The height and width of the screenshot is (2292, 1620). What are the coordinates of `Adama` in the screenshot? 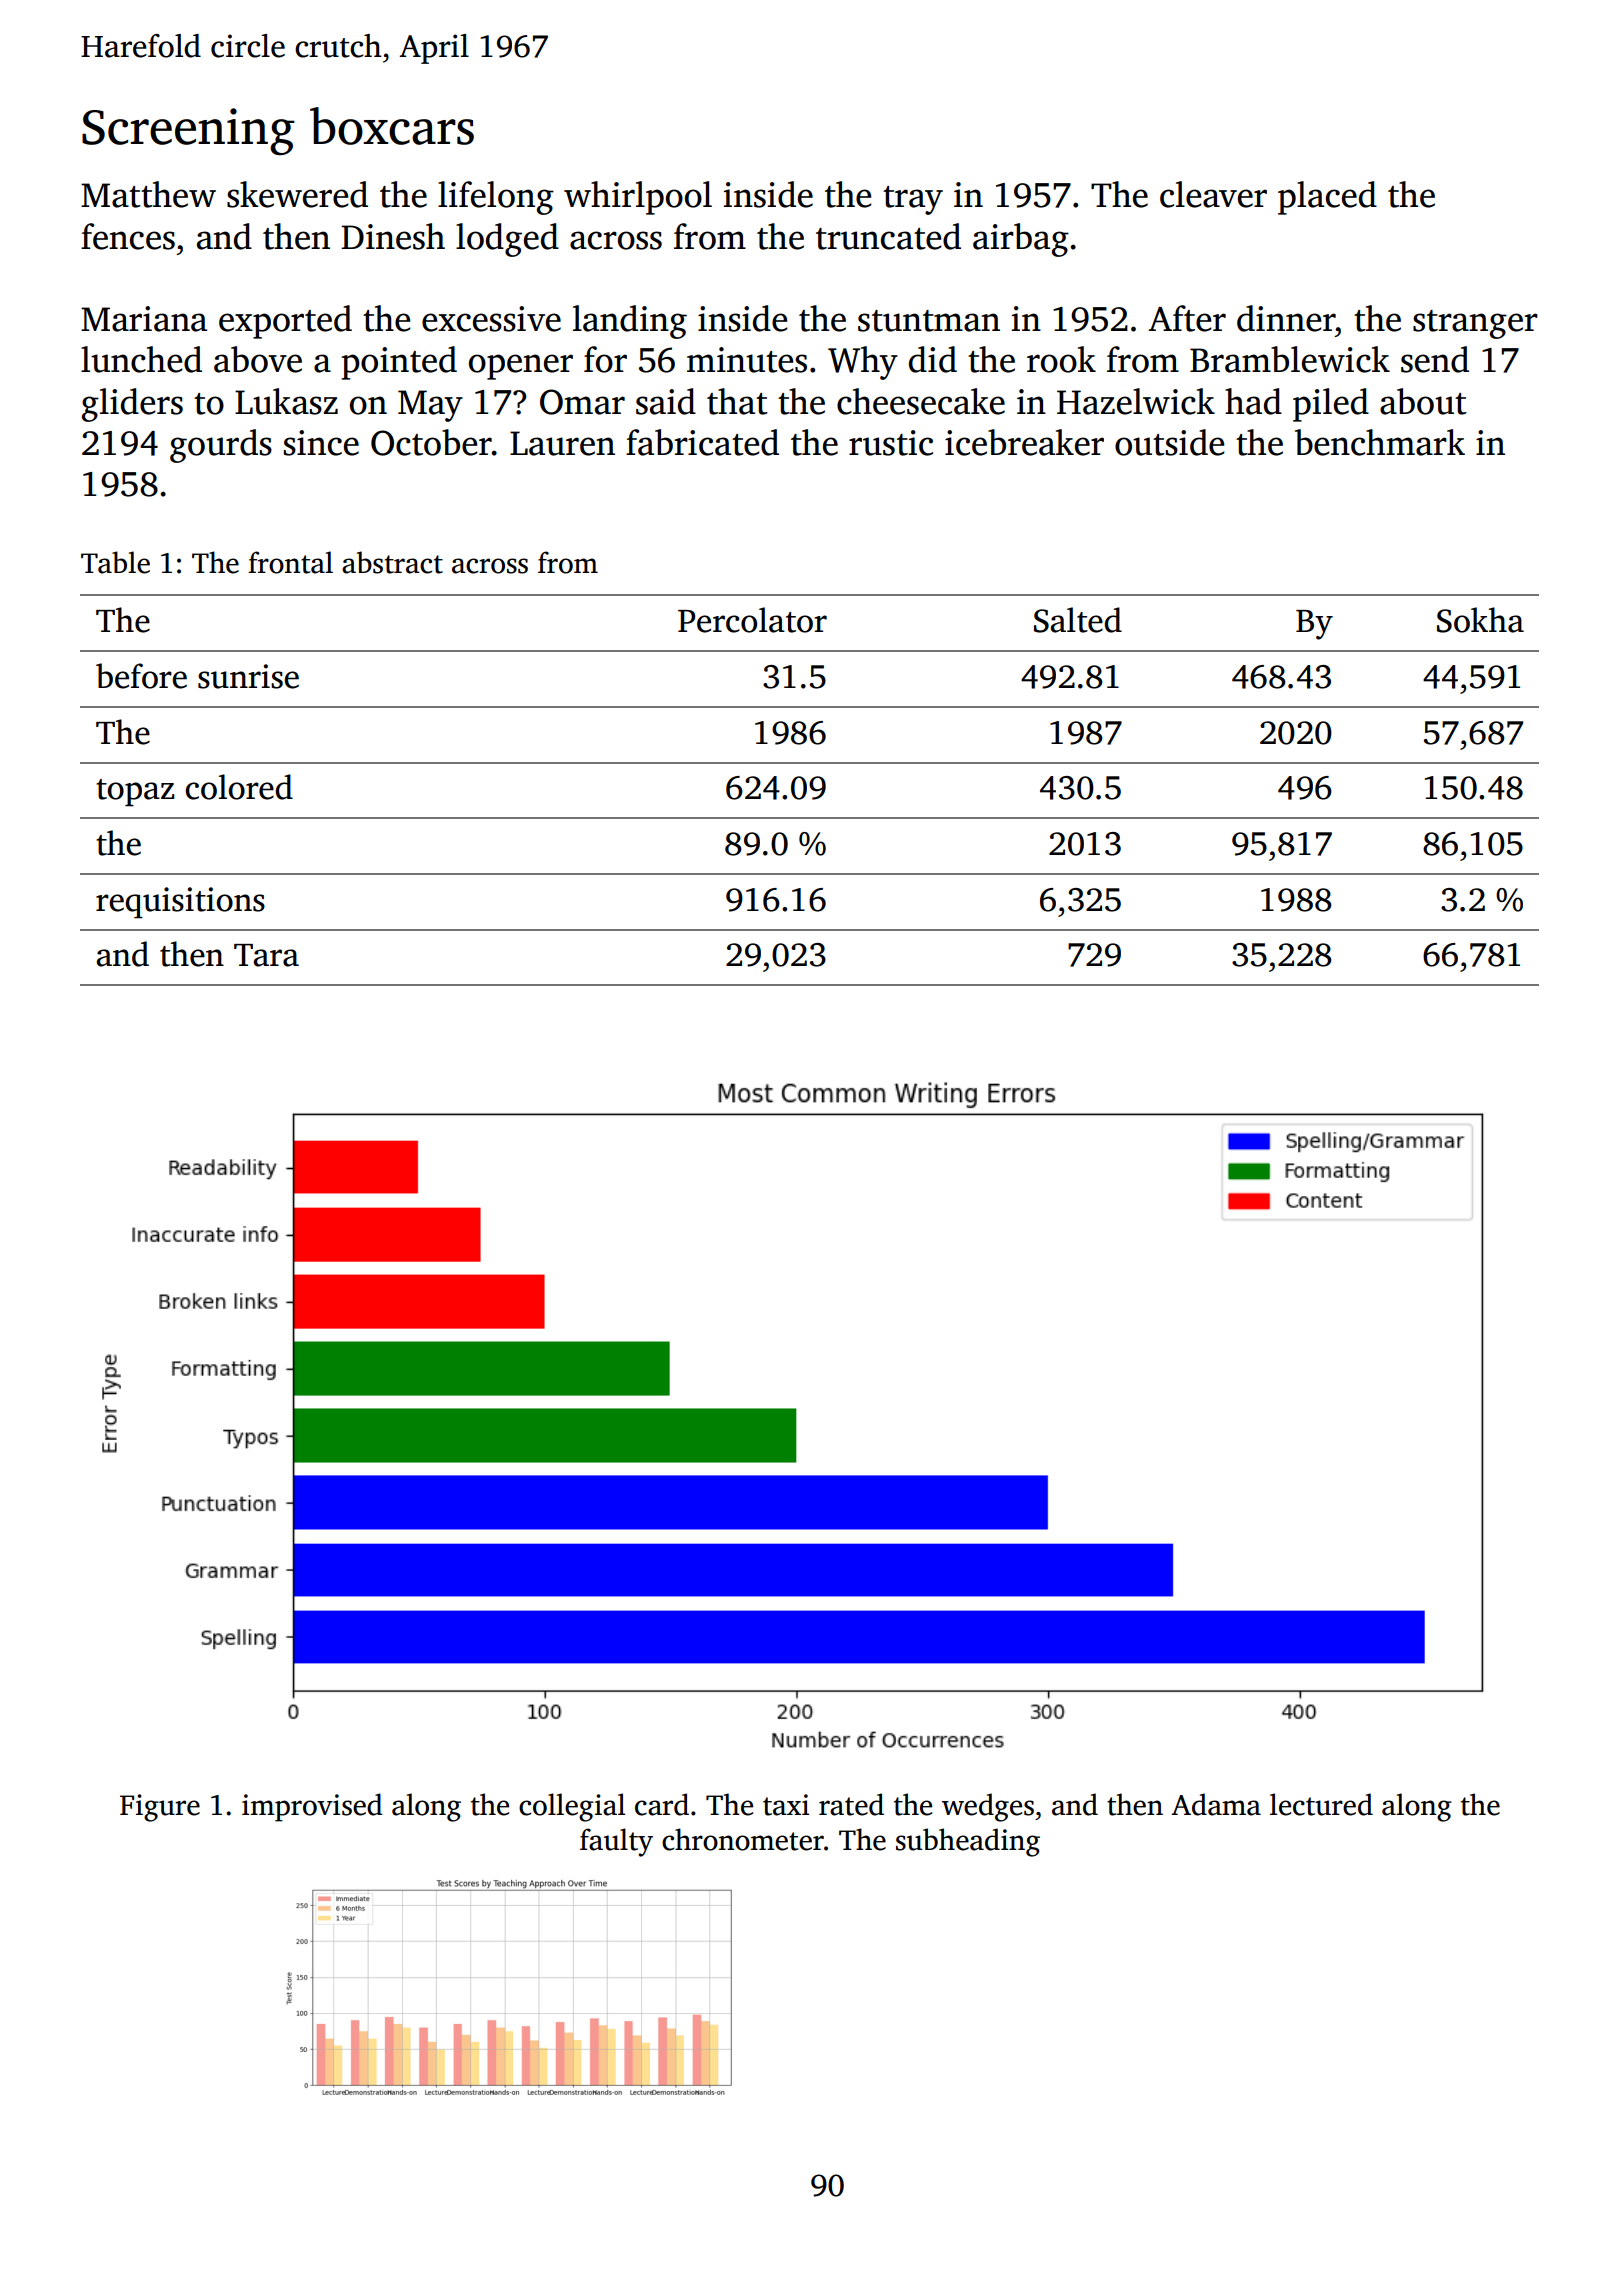 It's located at (1216, 1804).
